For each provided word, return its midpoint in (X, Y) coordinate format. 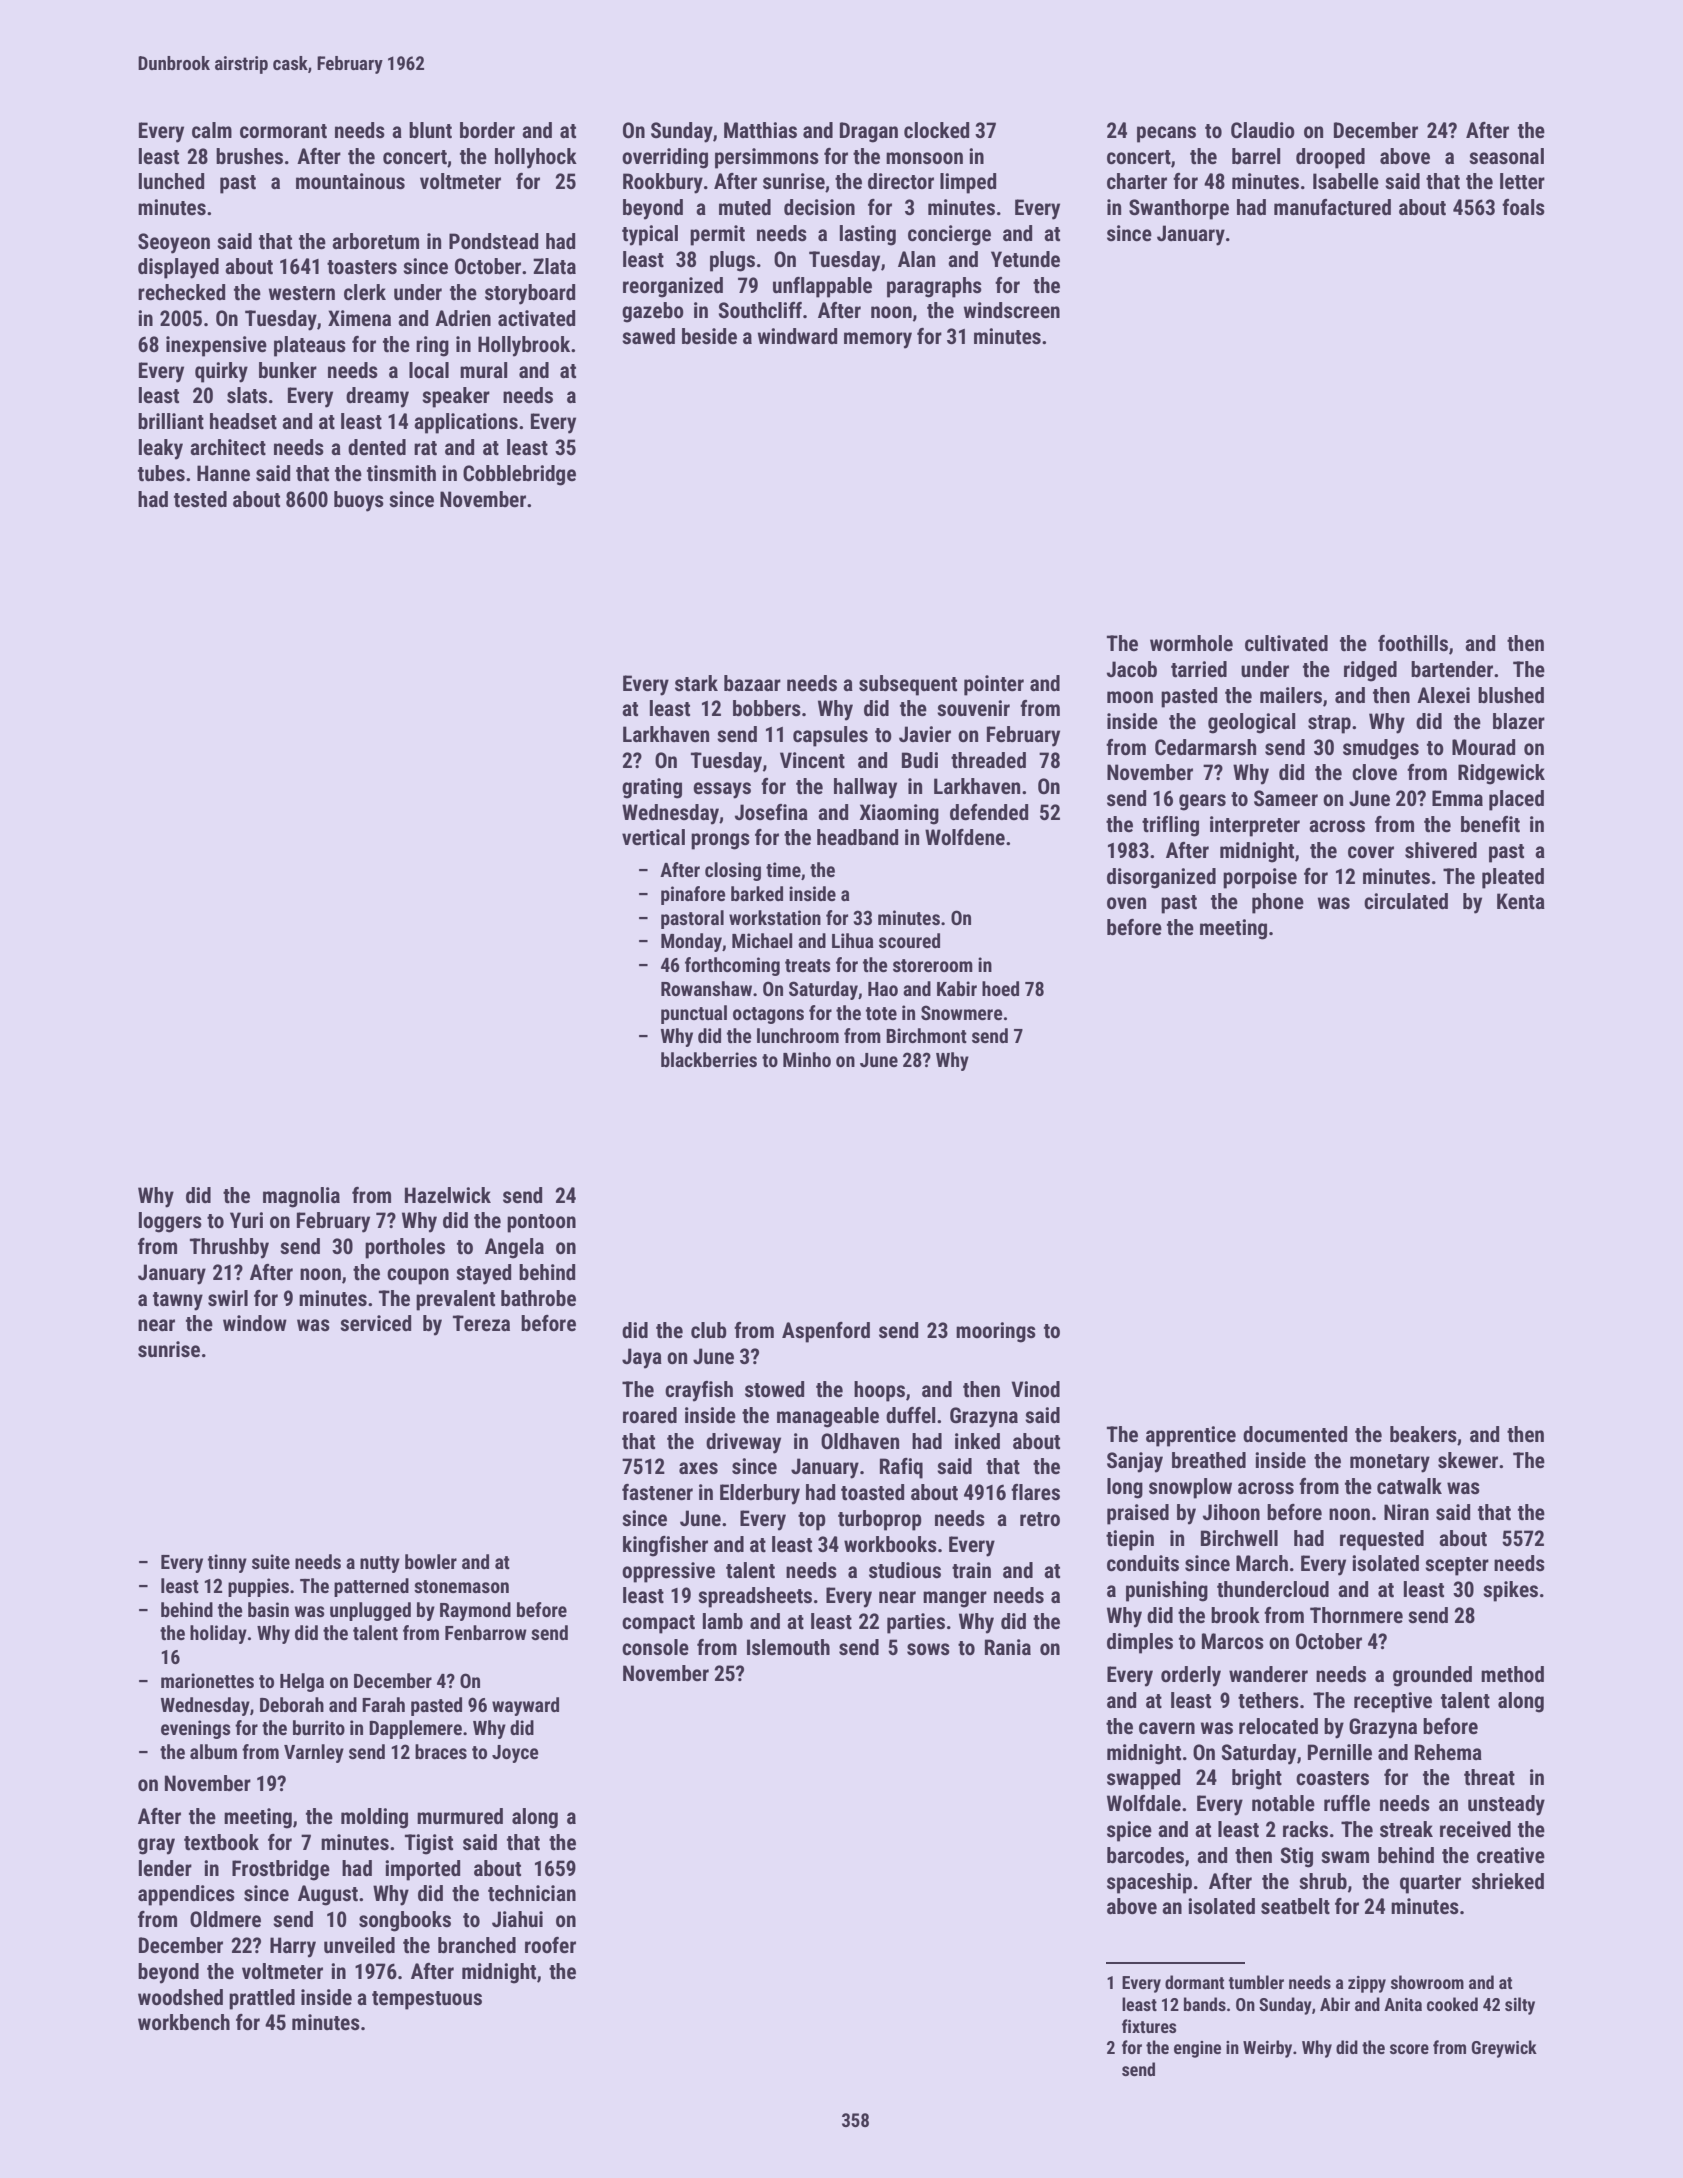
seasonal (1506, 156)
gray (156, 1846)
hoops (879, 1391)
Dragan (869, 132)
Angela (514, 1248)
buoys (359, 501)
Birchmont (926, 1035)
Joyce (515, 1754)
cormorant (283, 131)
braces (441, 1751)
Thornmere (1356, 1615)
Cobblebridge (519, 475)
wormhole (1191, 643)
